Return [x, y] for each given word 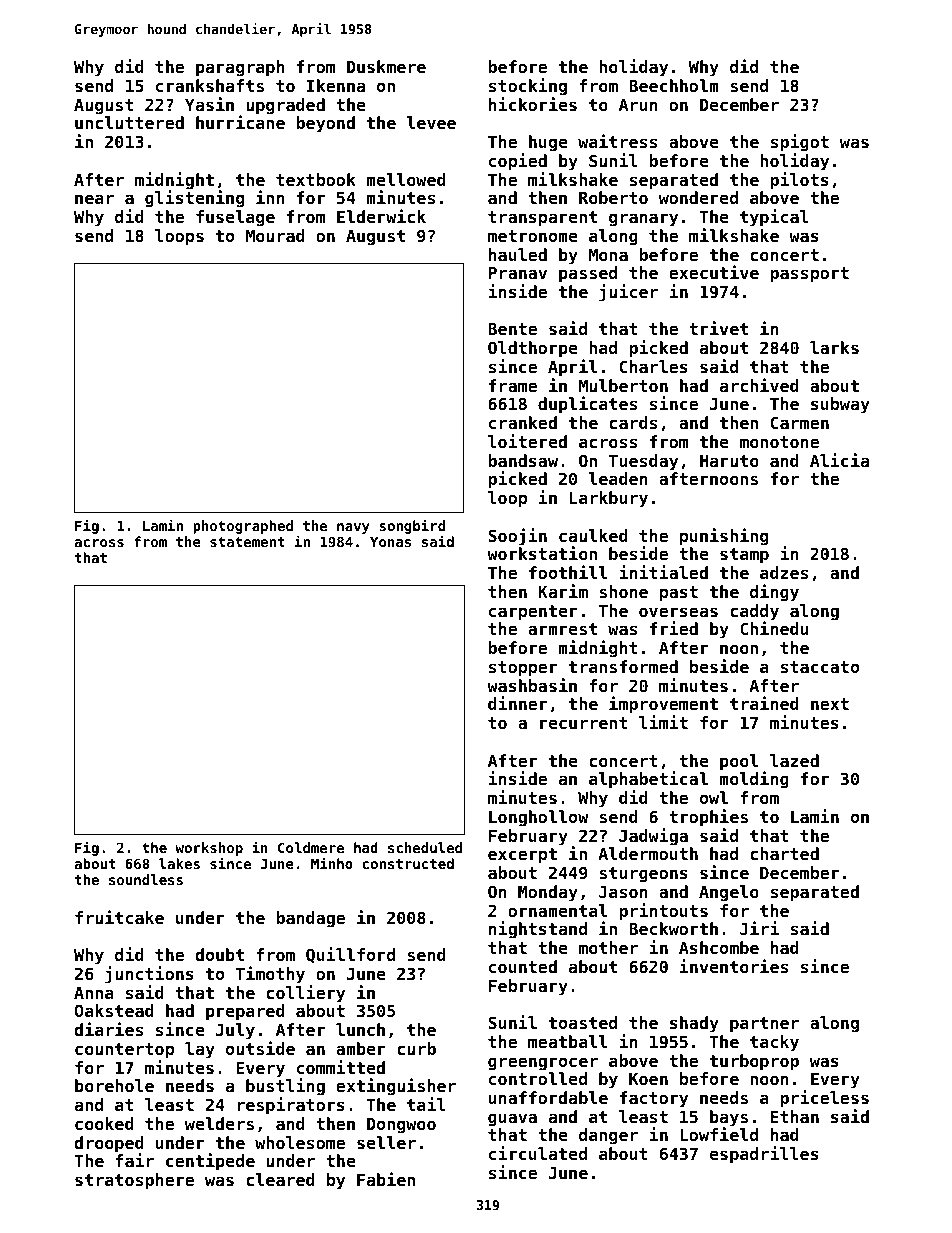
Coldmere [311, 847]
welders [219, 1123]
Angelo [729, 893]
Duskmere [386, 66]
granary [643, 220]
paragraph [240, 68]
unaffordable [548, 1097]
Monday [548, 893]
